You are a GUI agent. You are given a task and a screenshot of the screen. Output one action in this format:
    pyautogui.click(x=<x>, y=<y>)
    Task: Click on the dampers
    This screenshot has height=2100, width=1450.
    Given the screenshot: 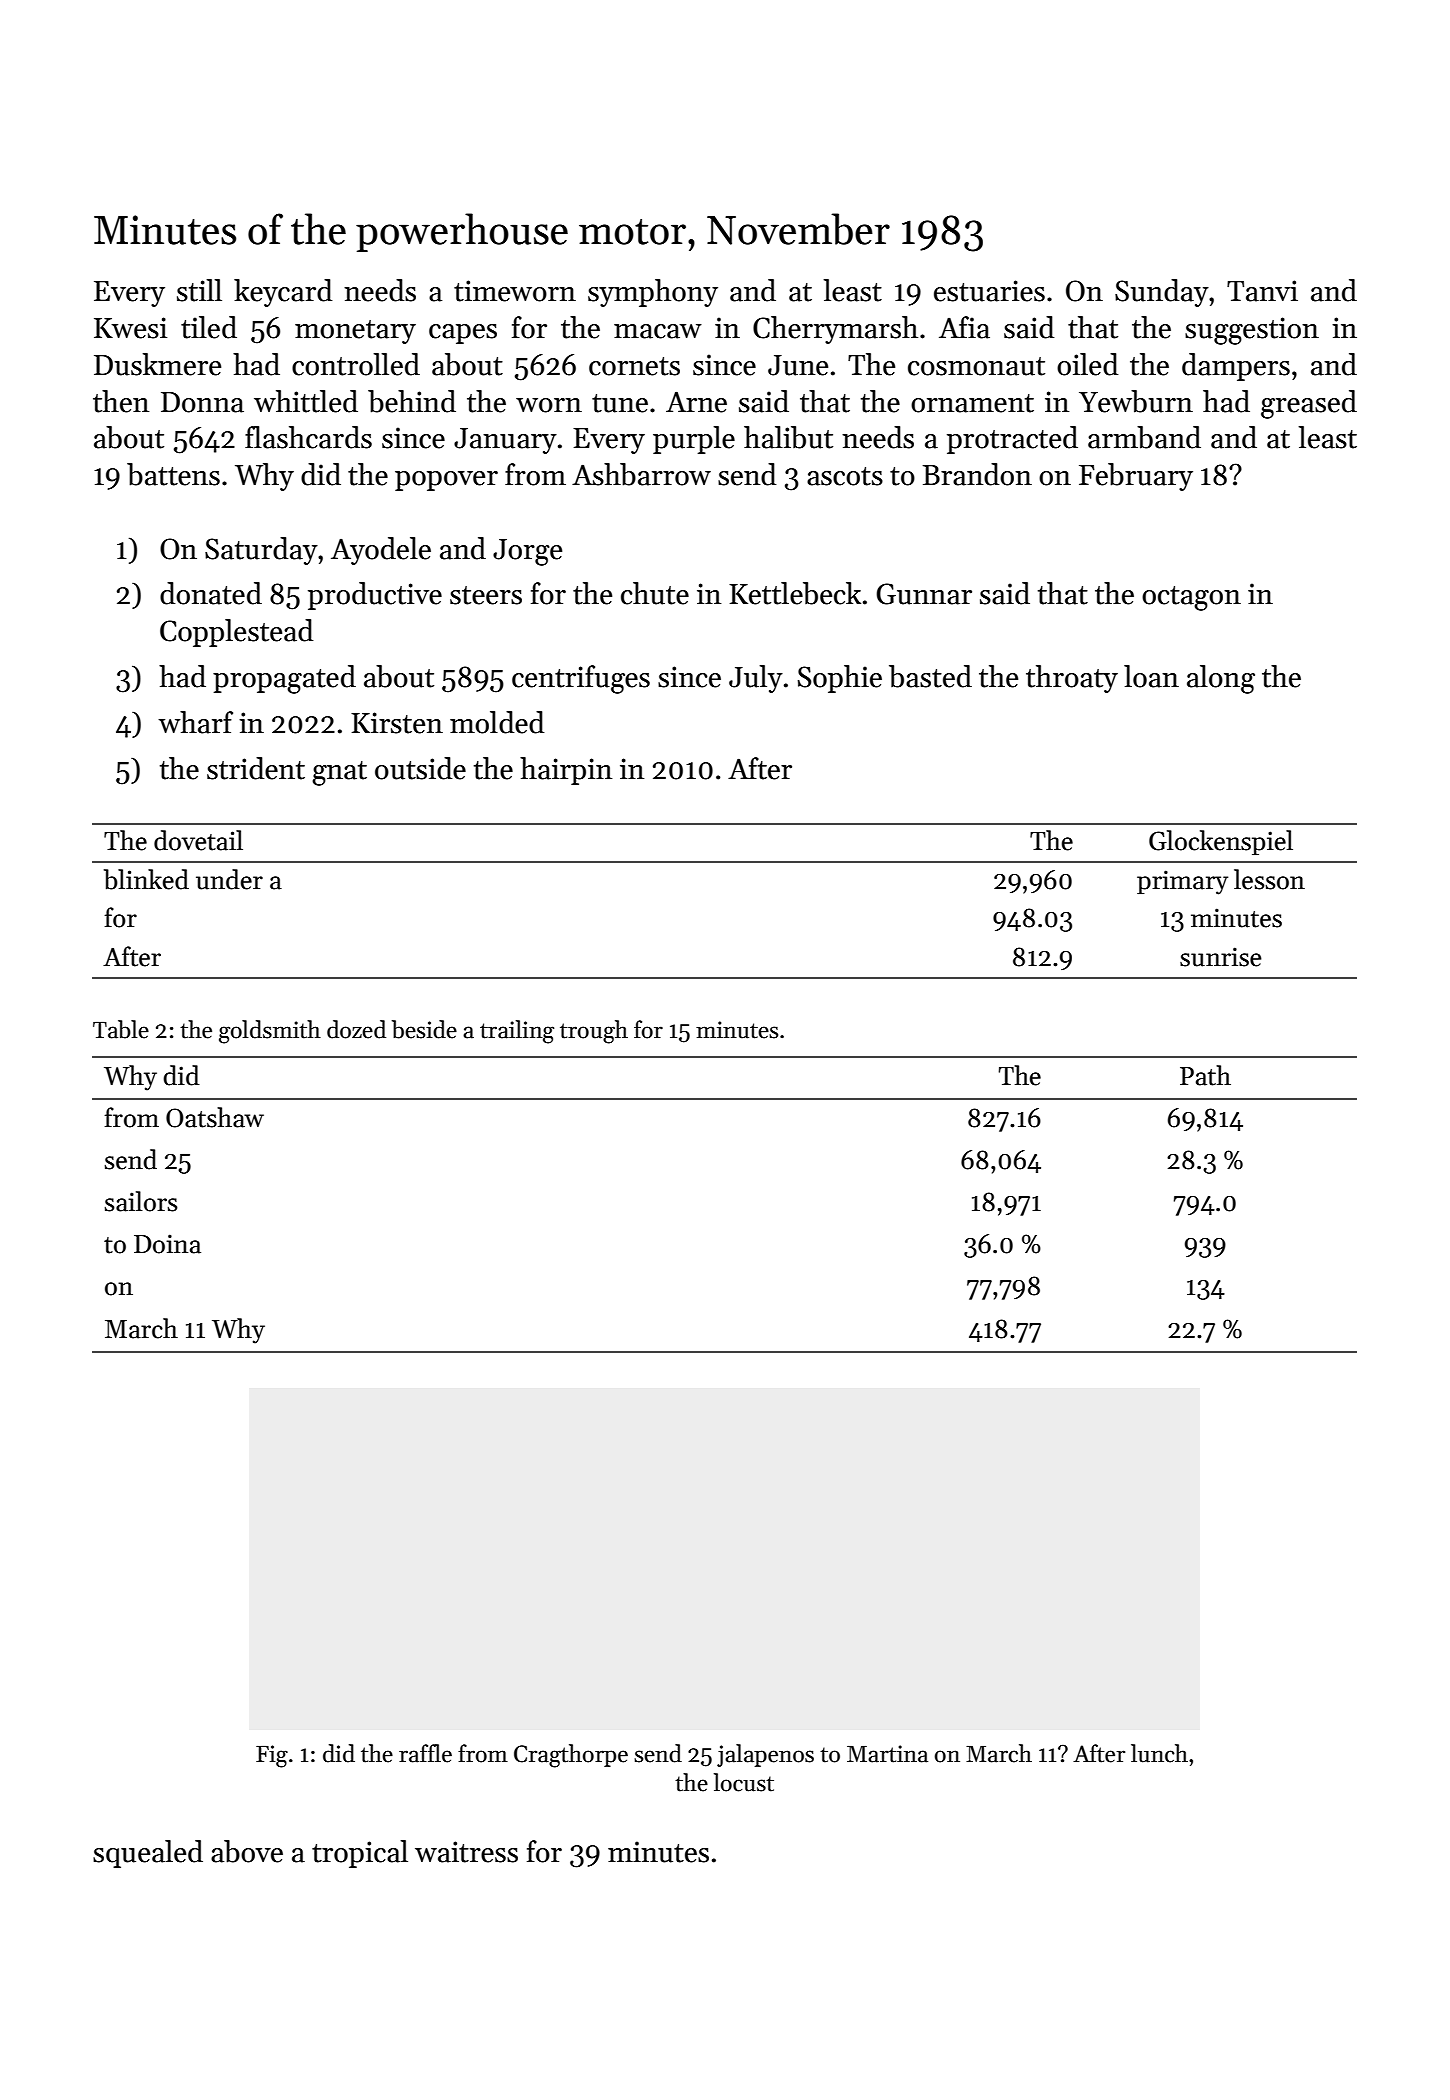 What is the action you would take?
    pyautogui.click(x=1236, y=367)
